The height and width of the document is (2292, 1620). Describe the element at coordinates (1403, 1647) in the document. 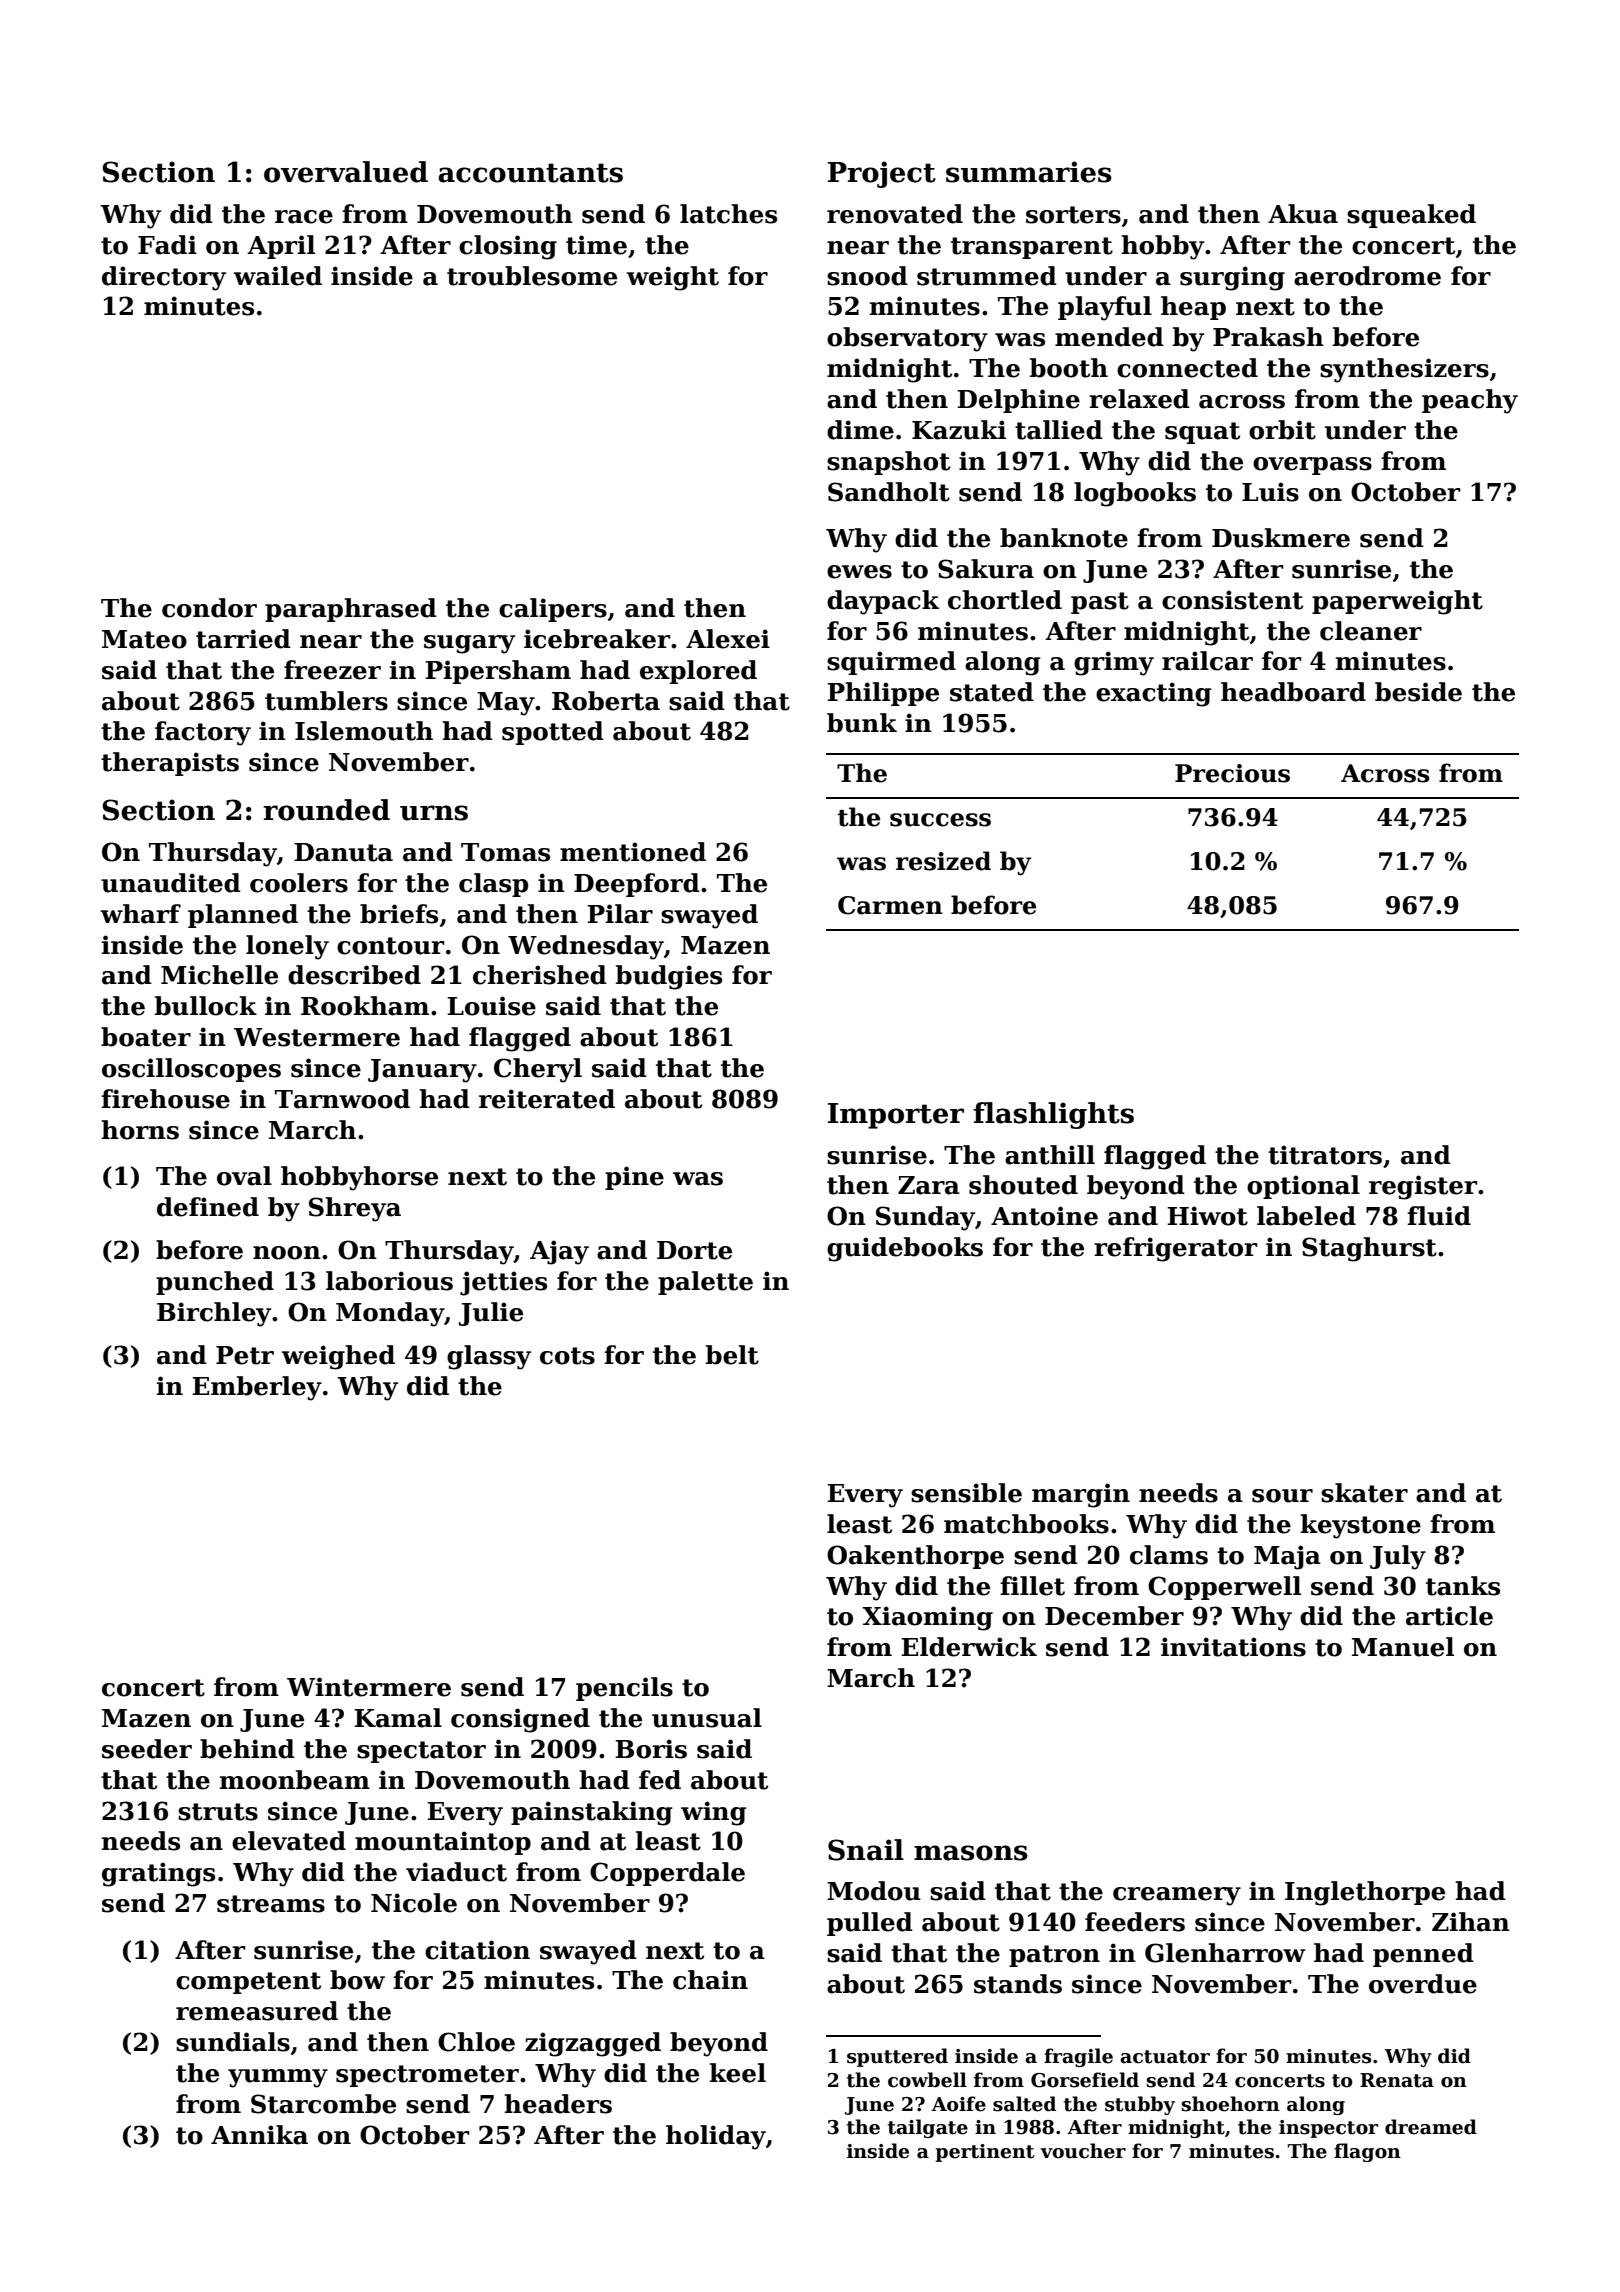

I see `Manuel` at that location.
